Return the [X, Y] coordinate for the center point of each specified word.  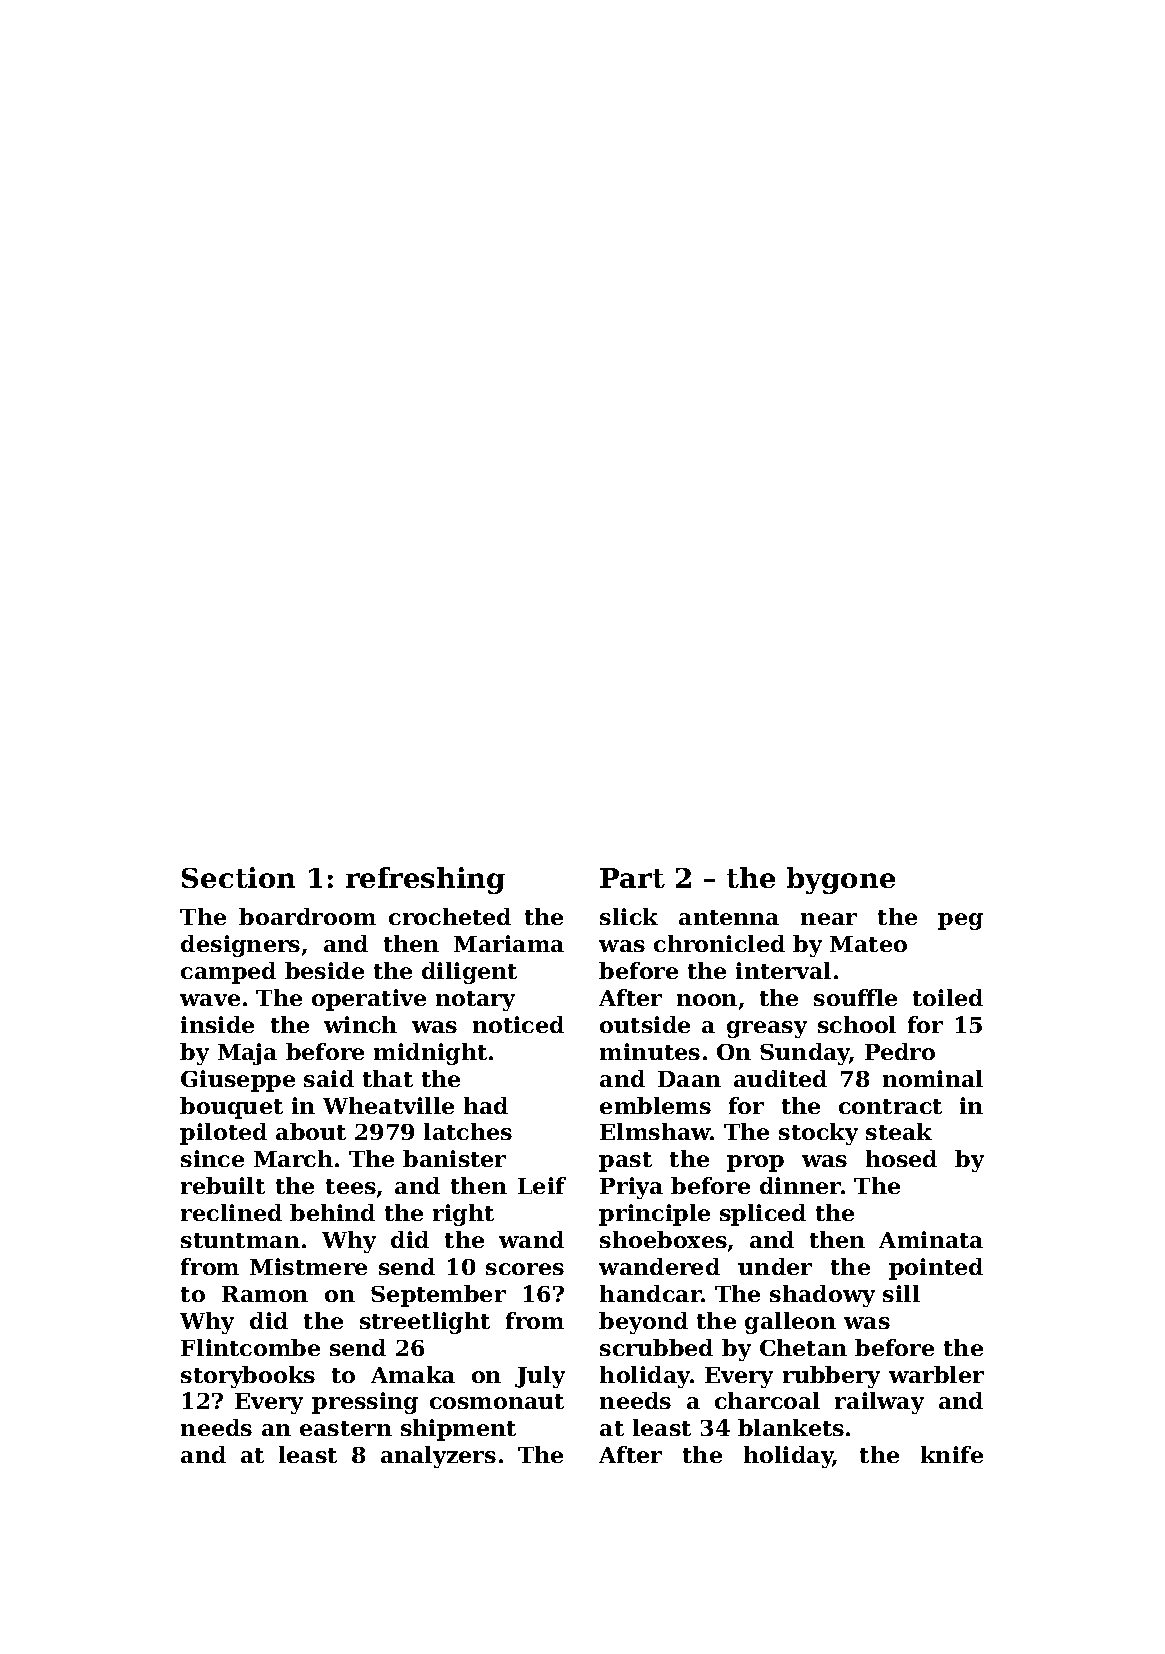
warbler [936, 1374]
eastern [346, 1428]
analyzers [438, 1457]
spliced [763, 1215]
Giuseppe [238, 1081]
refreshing [425, 880]
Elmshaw [655, 1131]
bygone [841, 880]
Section [238, 877]
